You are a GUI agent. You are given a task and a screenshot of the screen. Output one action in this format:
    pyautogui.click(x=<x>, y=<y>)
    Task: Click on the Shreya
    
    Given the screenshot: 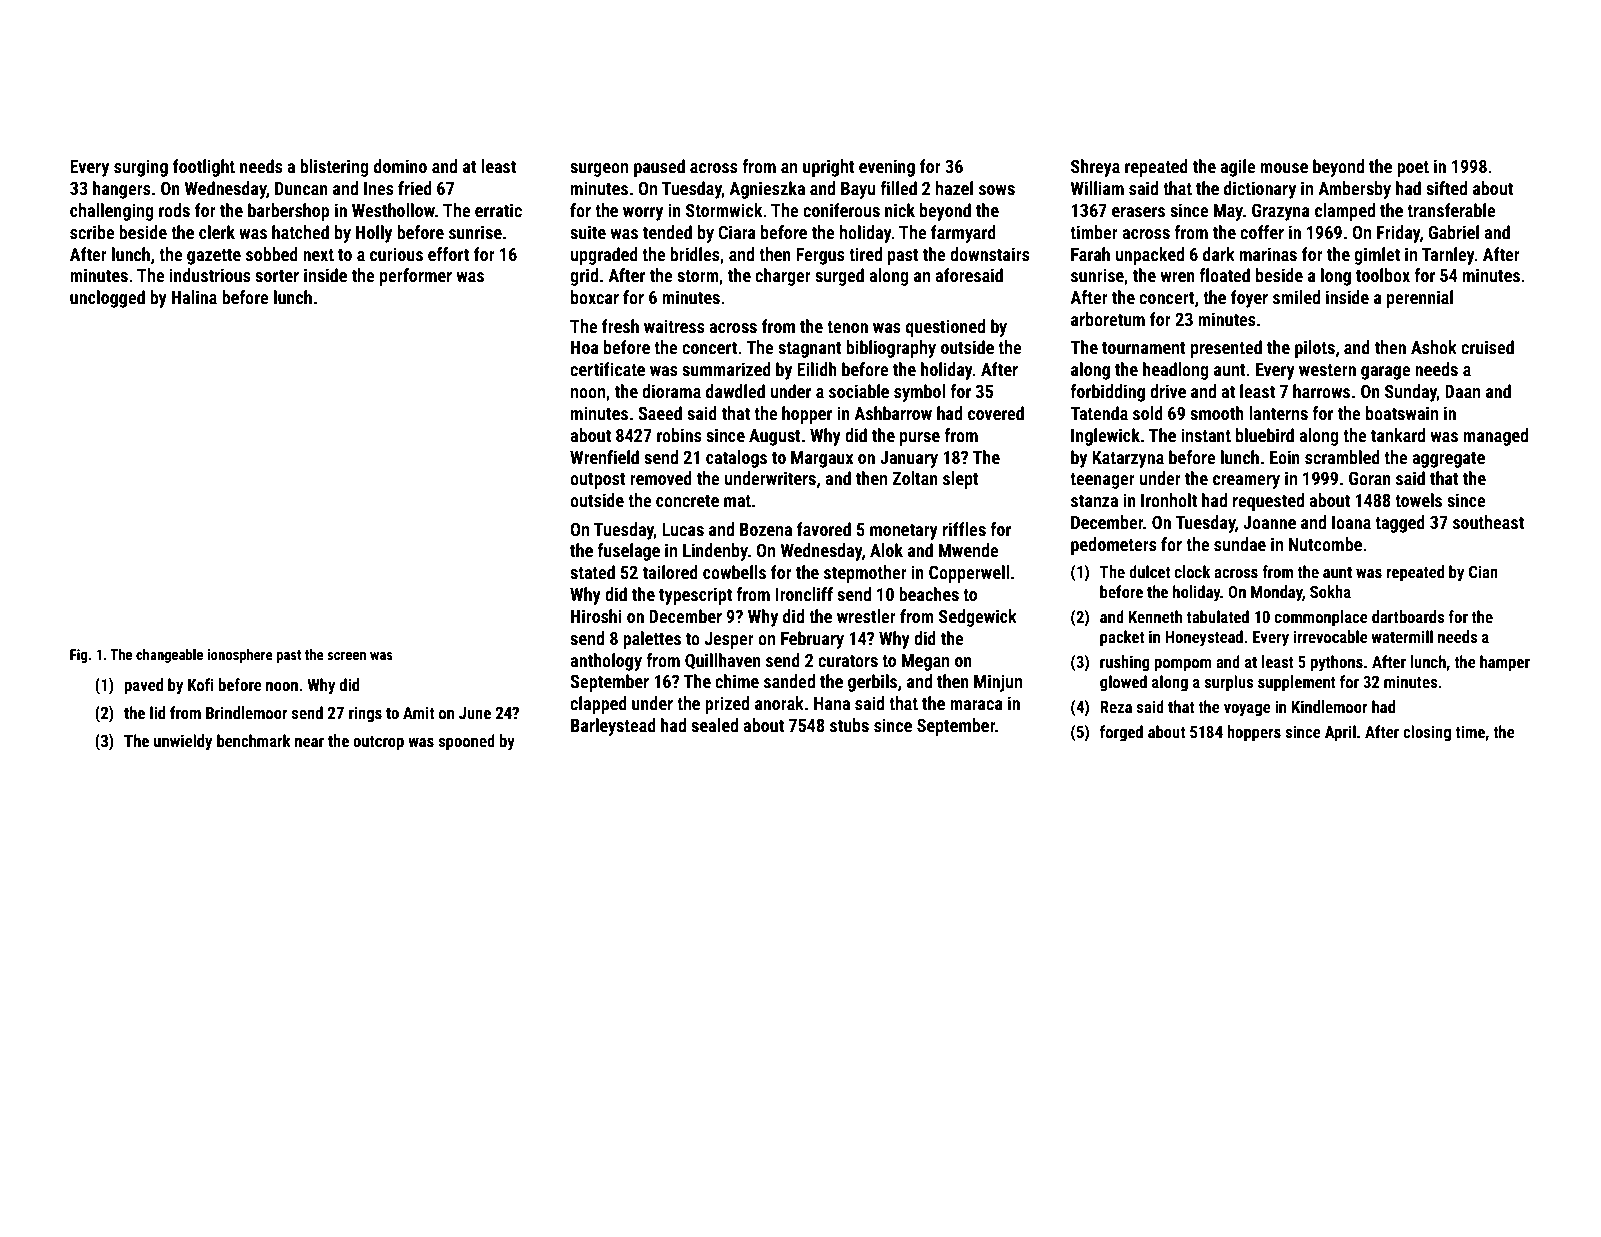 What is the action you would take?
    pyautogui.click(x=1095, y=168)
